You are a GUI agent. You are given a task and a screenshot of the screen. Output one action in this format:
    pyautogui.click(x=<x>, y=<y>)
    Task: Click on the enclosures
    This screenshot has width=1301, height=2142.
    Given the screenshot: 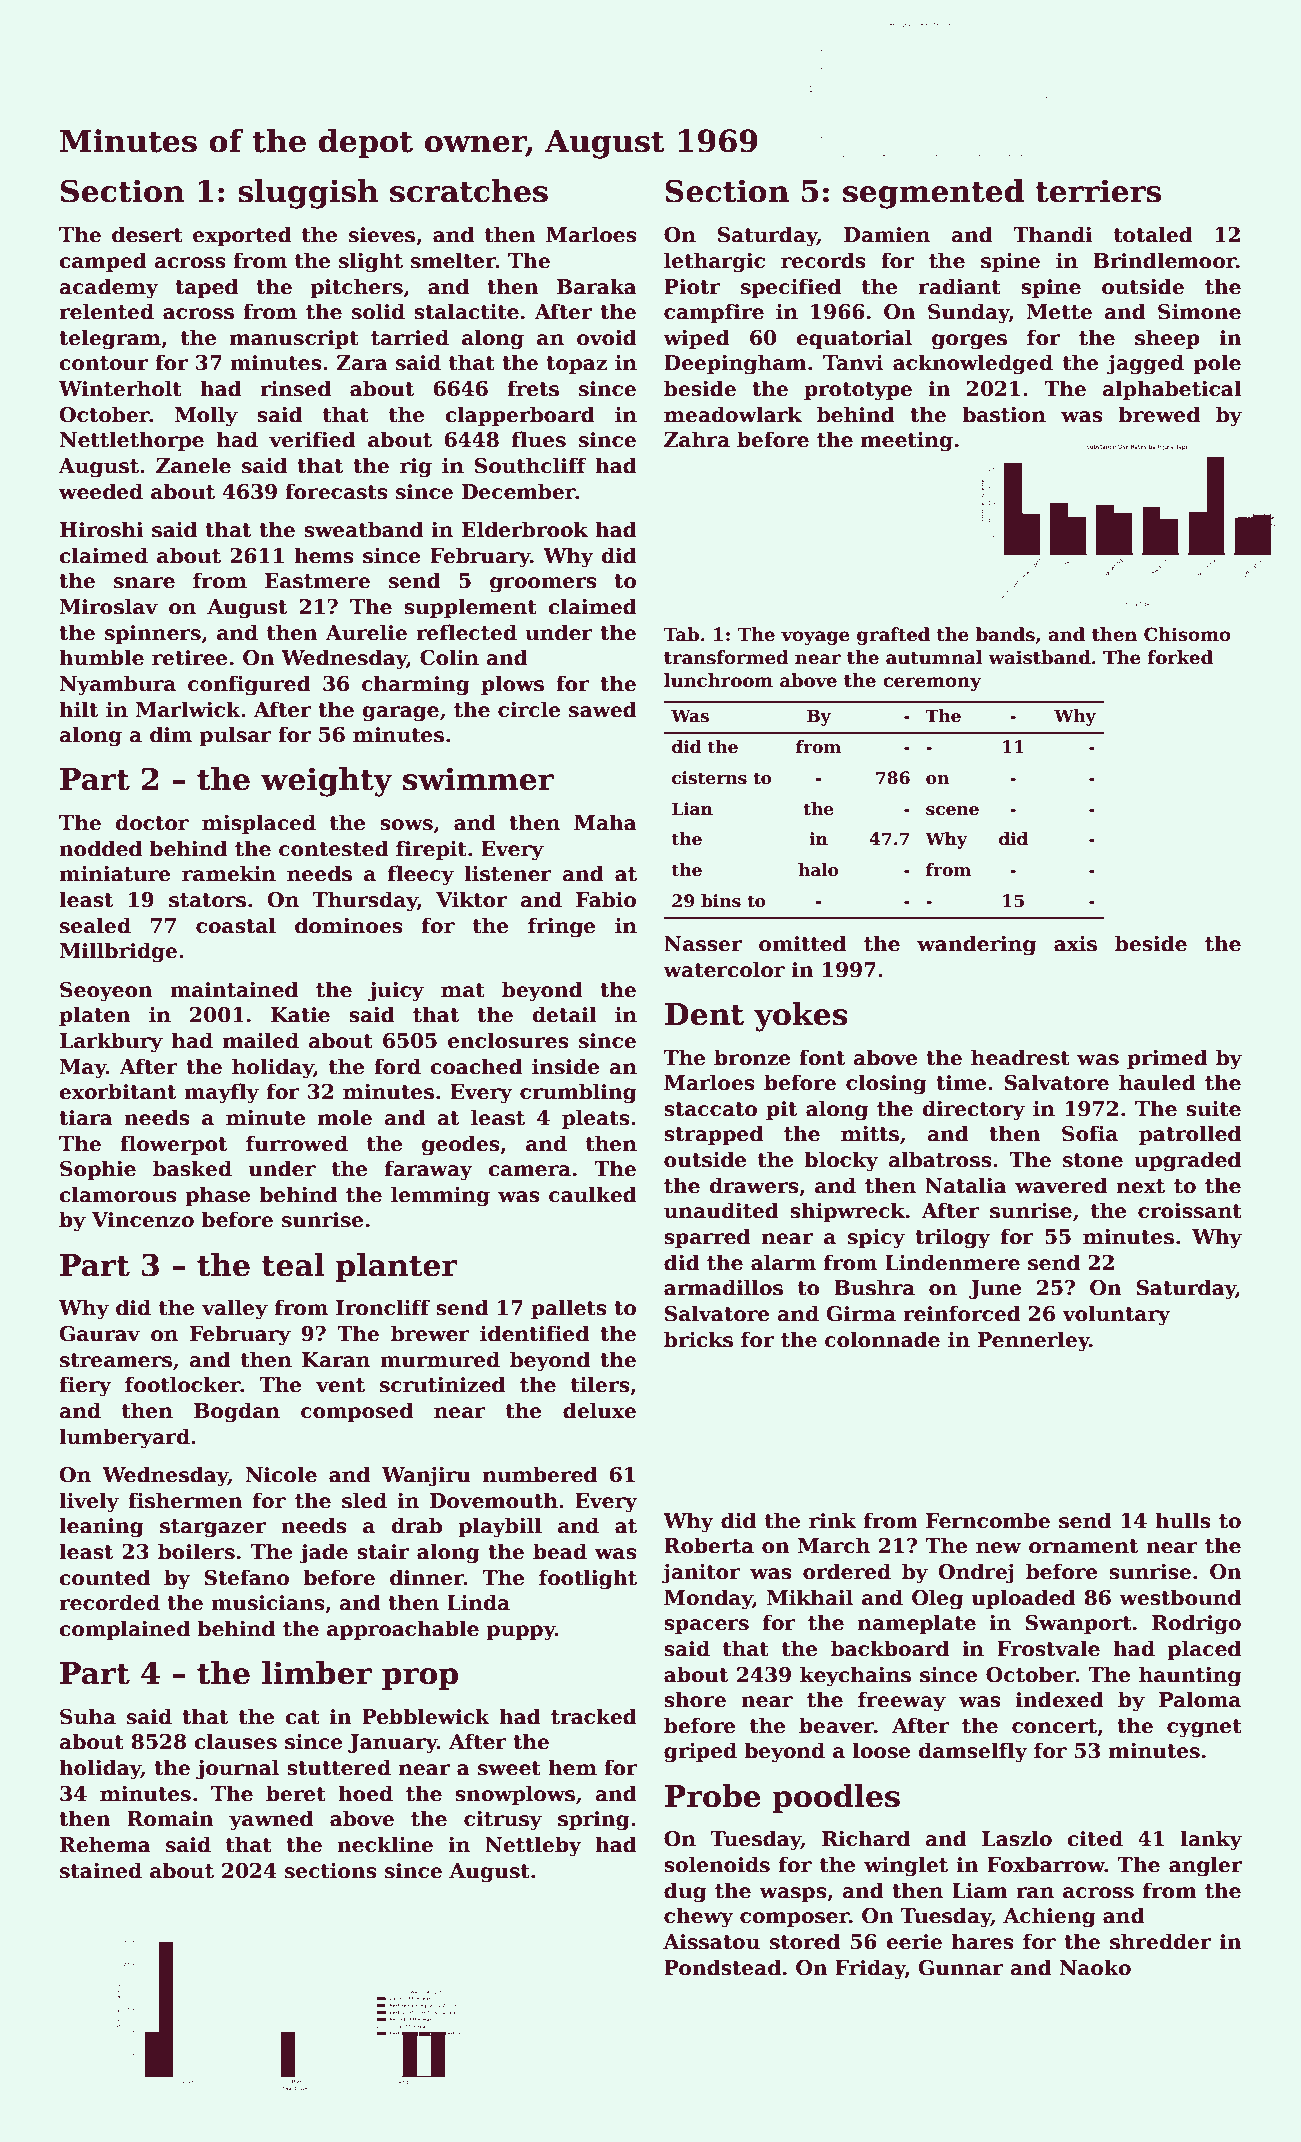 What is the action you would take?
    pyautogui.click(x=508, y=1040)
